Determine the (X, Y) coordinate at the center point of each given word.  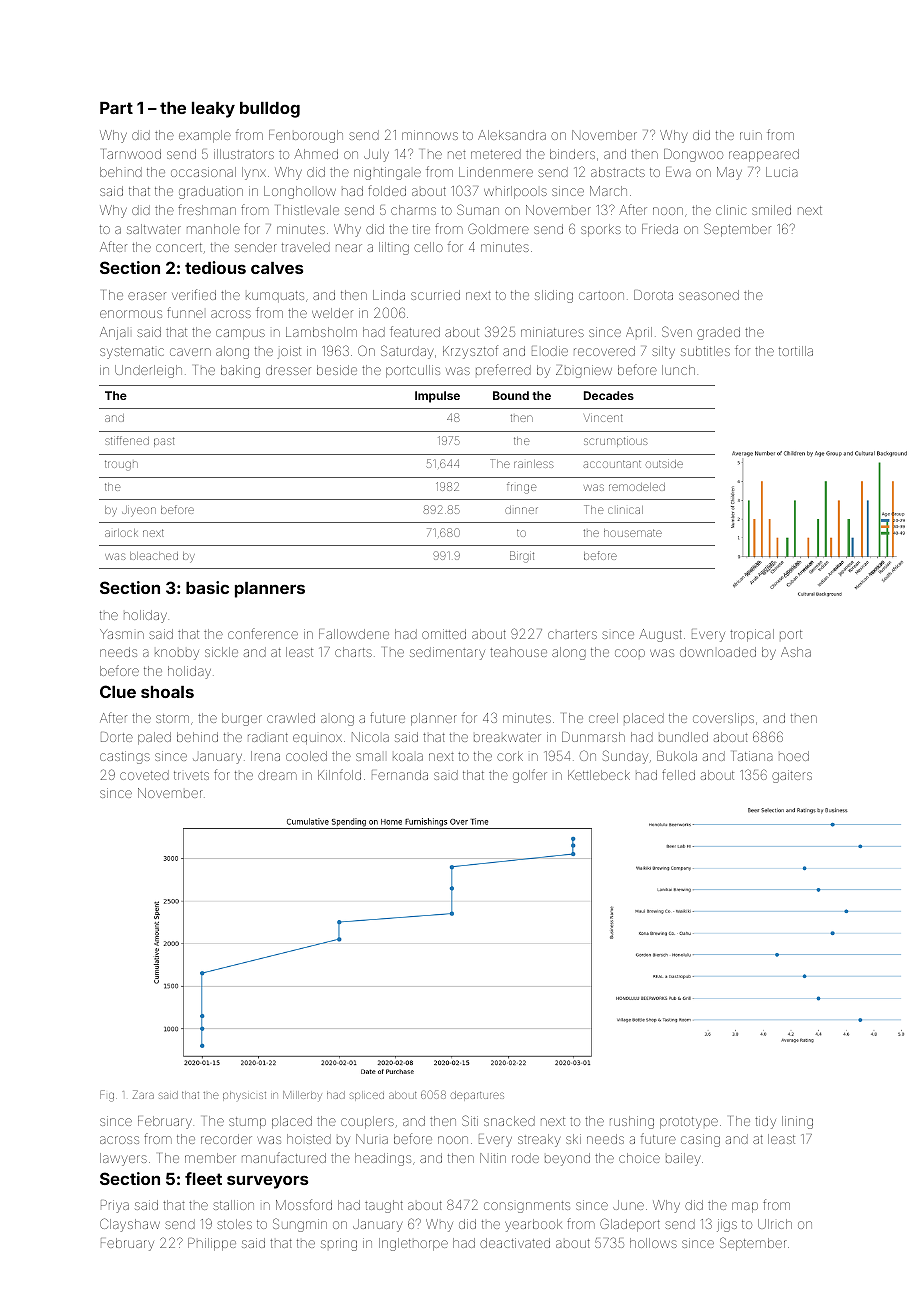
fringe (521, 488)
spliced (367, 1096)
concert (179, 247)
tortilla (796, 351)
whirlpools (515, 192)
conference (263, 633)
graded (718, 333)
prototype (689, 1123)
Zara (143, 1094)
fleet (203, 1178)
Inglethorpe (413, 1244)
